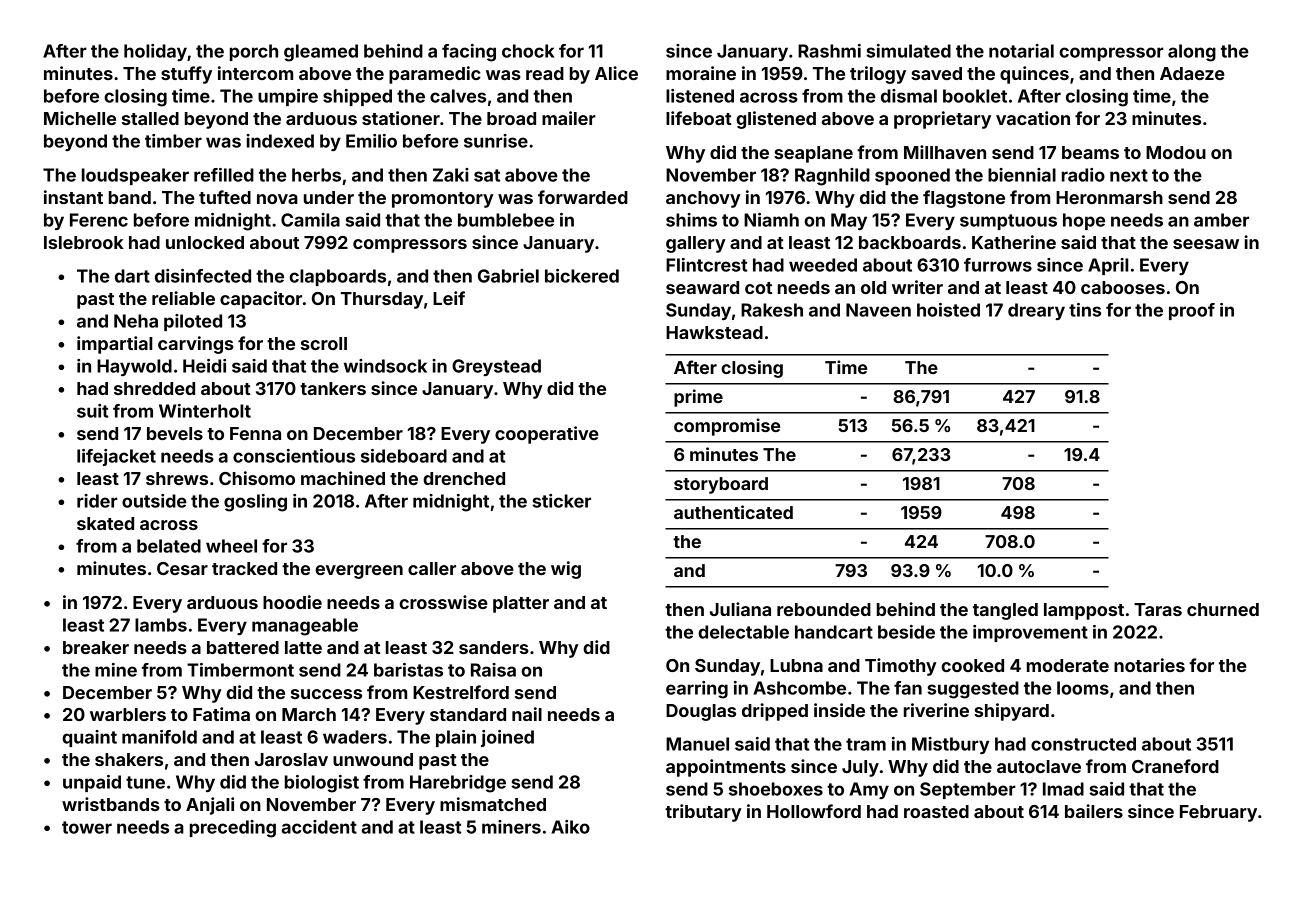  Describe the element at coordinates (1223, 609) in the image. I see `churned` at that location.
